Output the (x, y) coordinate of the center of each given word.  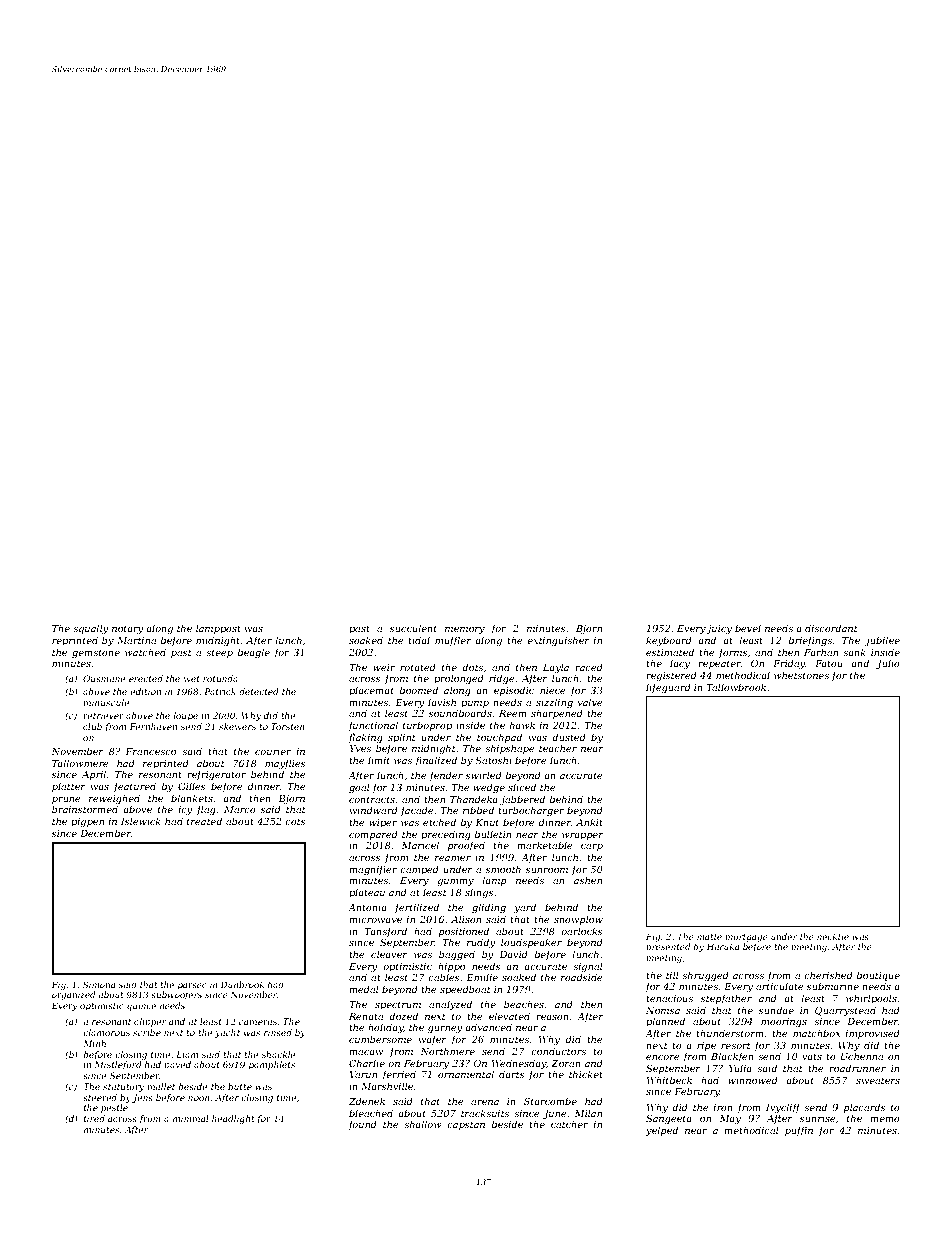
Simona (99, 984)
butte (240, 1086)
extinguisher (558, 641)
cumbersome (380, 1039)
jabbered (522, 800)
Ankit (589, 822)
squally (90, 629)
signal (588, 967)
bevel (748, 628)
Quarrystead (845, 1011)
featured (135, 787)
